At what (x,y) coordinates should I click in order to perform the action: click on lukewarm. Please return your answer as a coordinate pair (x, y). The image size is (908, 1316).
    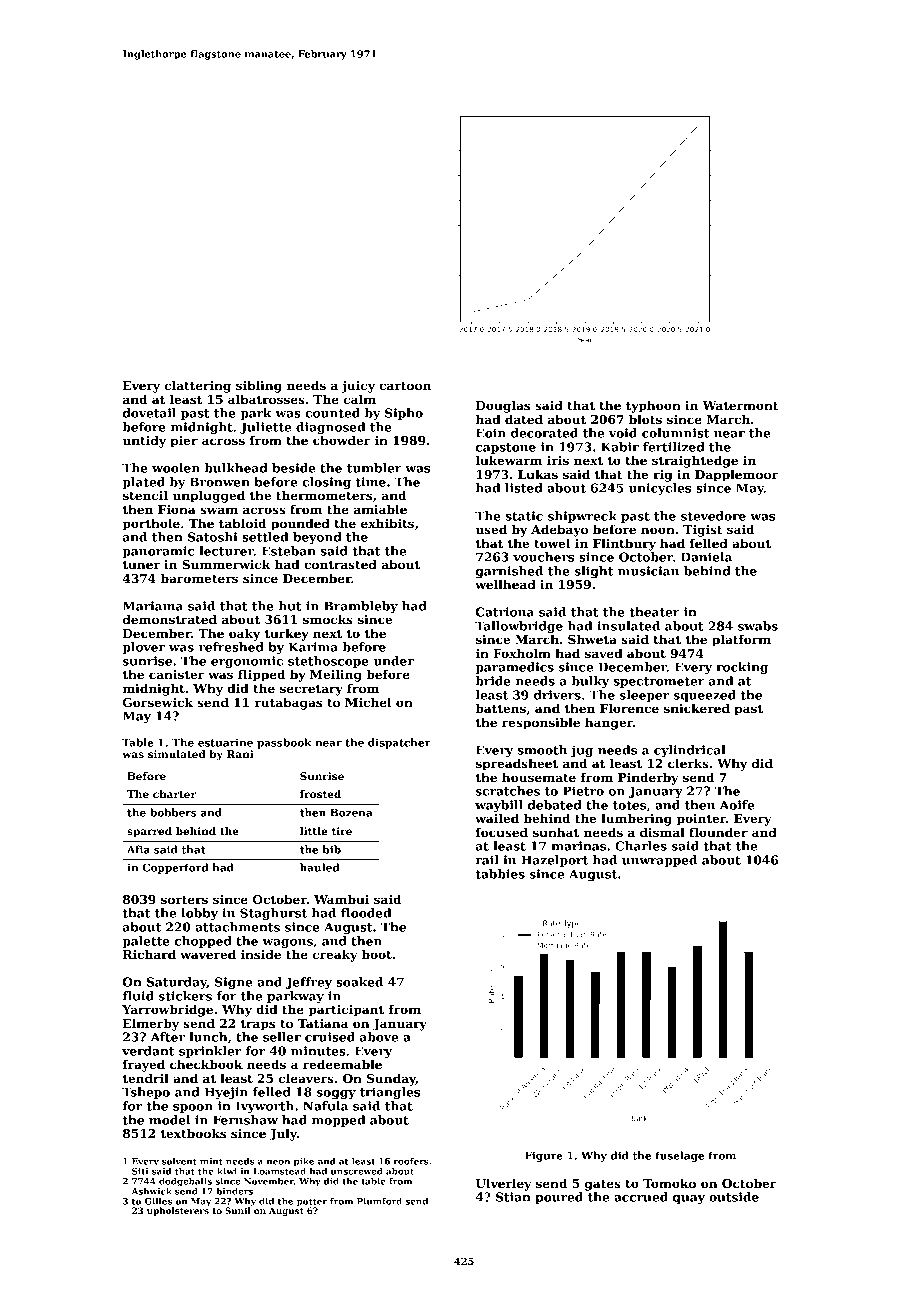
    Looking at the image, I should click on (509, 460).
